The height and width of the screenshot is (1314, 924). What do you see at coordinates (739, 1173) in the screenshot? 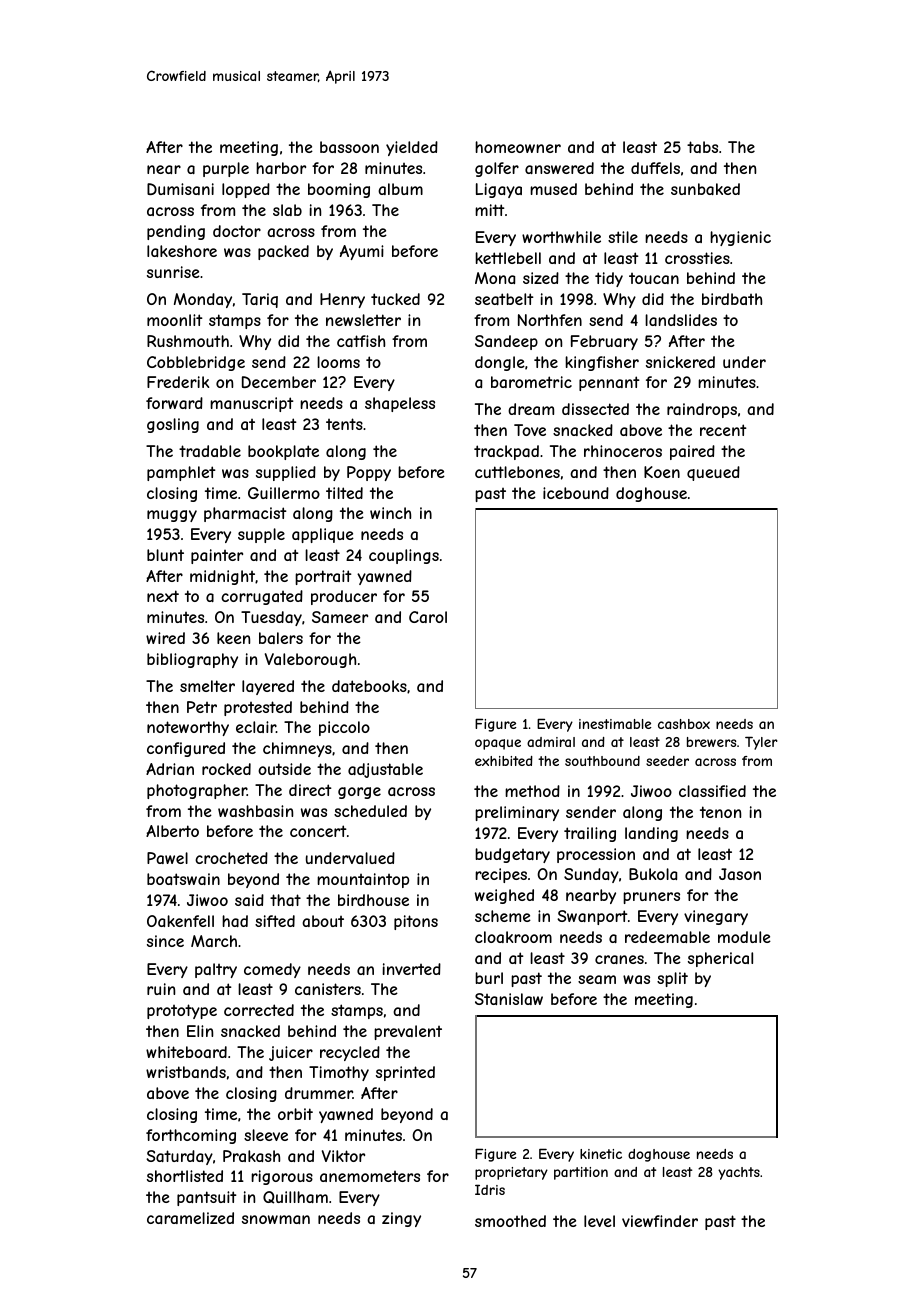
I see `yachts` at bounding box center [739, 1173].
